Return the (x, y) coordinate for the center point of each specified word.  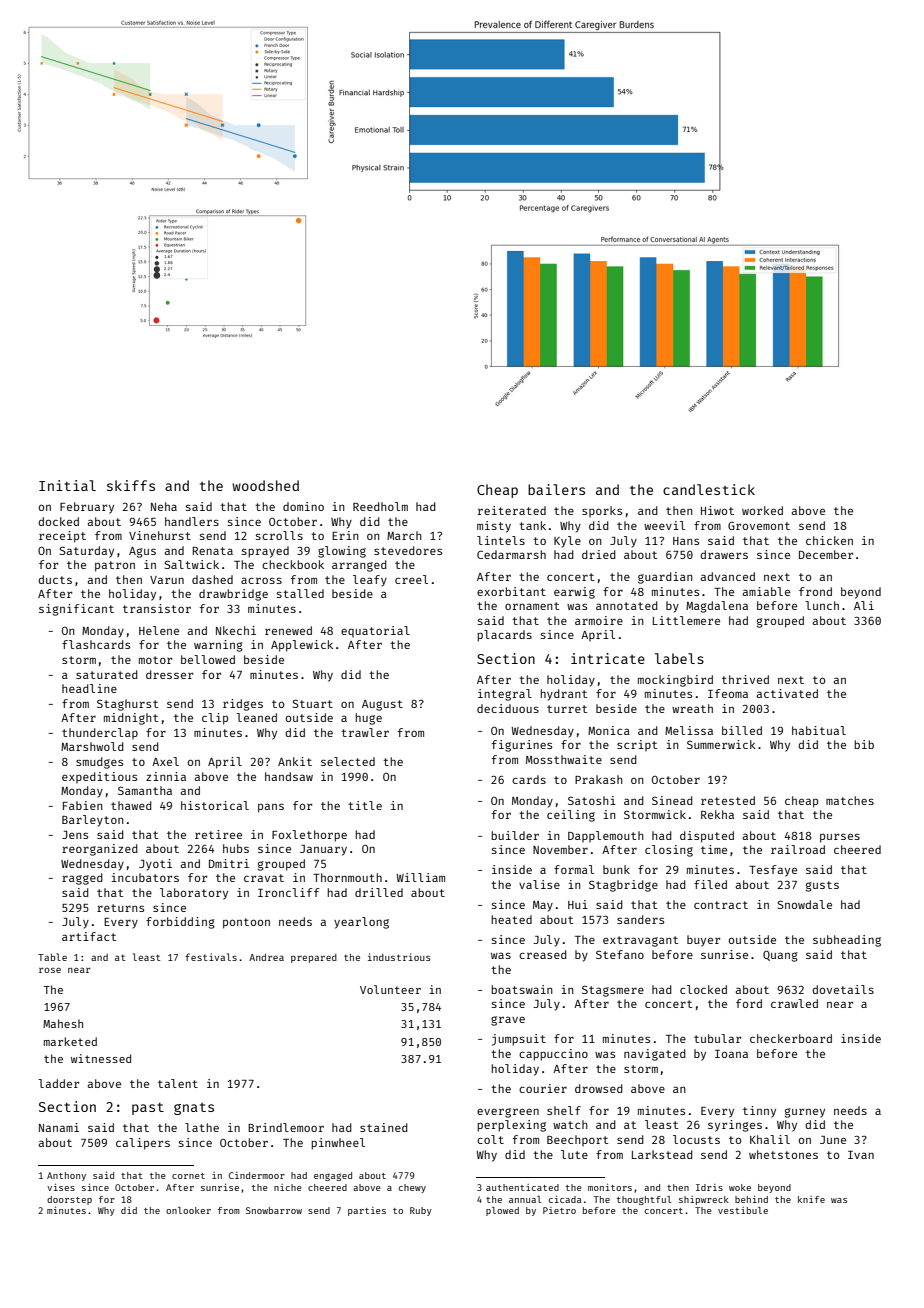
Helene (159, 630)
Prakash (599, 779)
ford (749, 1003)
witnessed (101, 1058)
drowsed (599, 1088)
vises (61, 1187)
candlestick (709, 489)
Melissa (689, 730)
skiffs (131, 485)
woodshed (265, 485)
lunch (822, 605)
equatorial (375, 631)
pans (271, 808)
